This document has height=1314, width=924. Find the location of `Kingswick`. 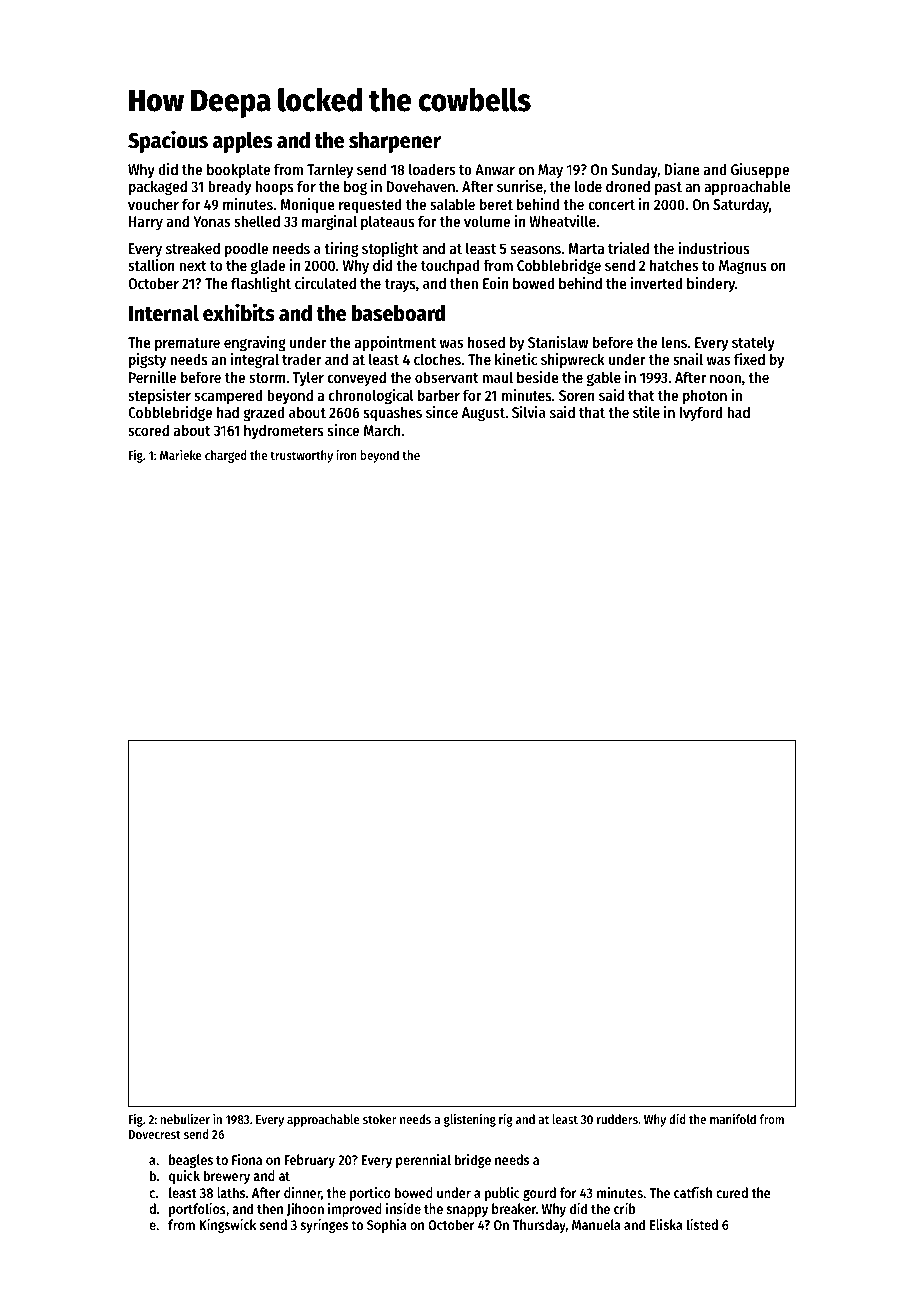

Kingswick is located at coordinates (227, 1226).
